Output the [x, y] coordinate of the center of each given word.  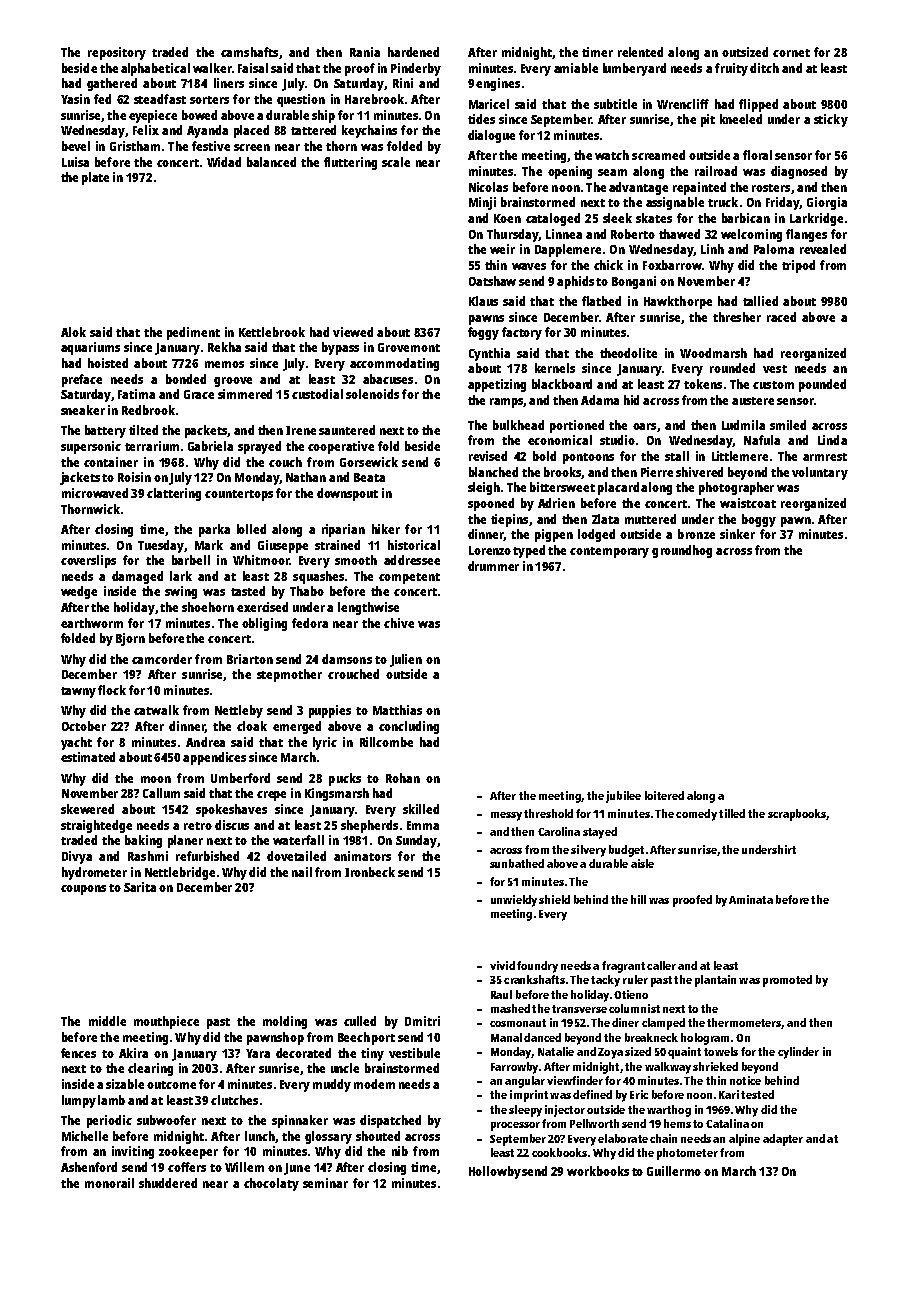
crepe [271, 796]
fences [78, 1053]
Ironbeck [370, 872]
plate [95, 178]
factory [522, 333]
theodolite [628, 353]
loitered [664, 795]
